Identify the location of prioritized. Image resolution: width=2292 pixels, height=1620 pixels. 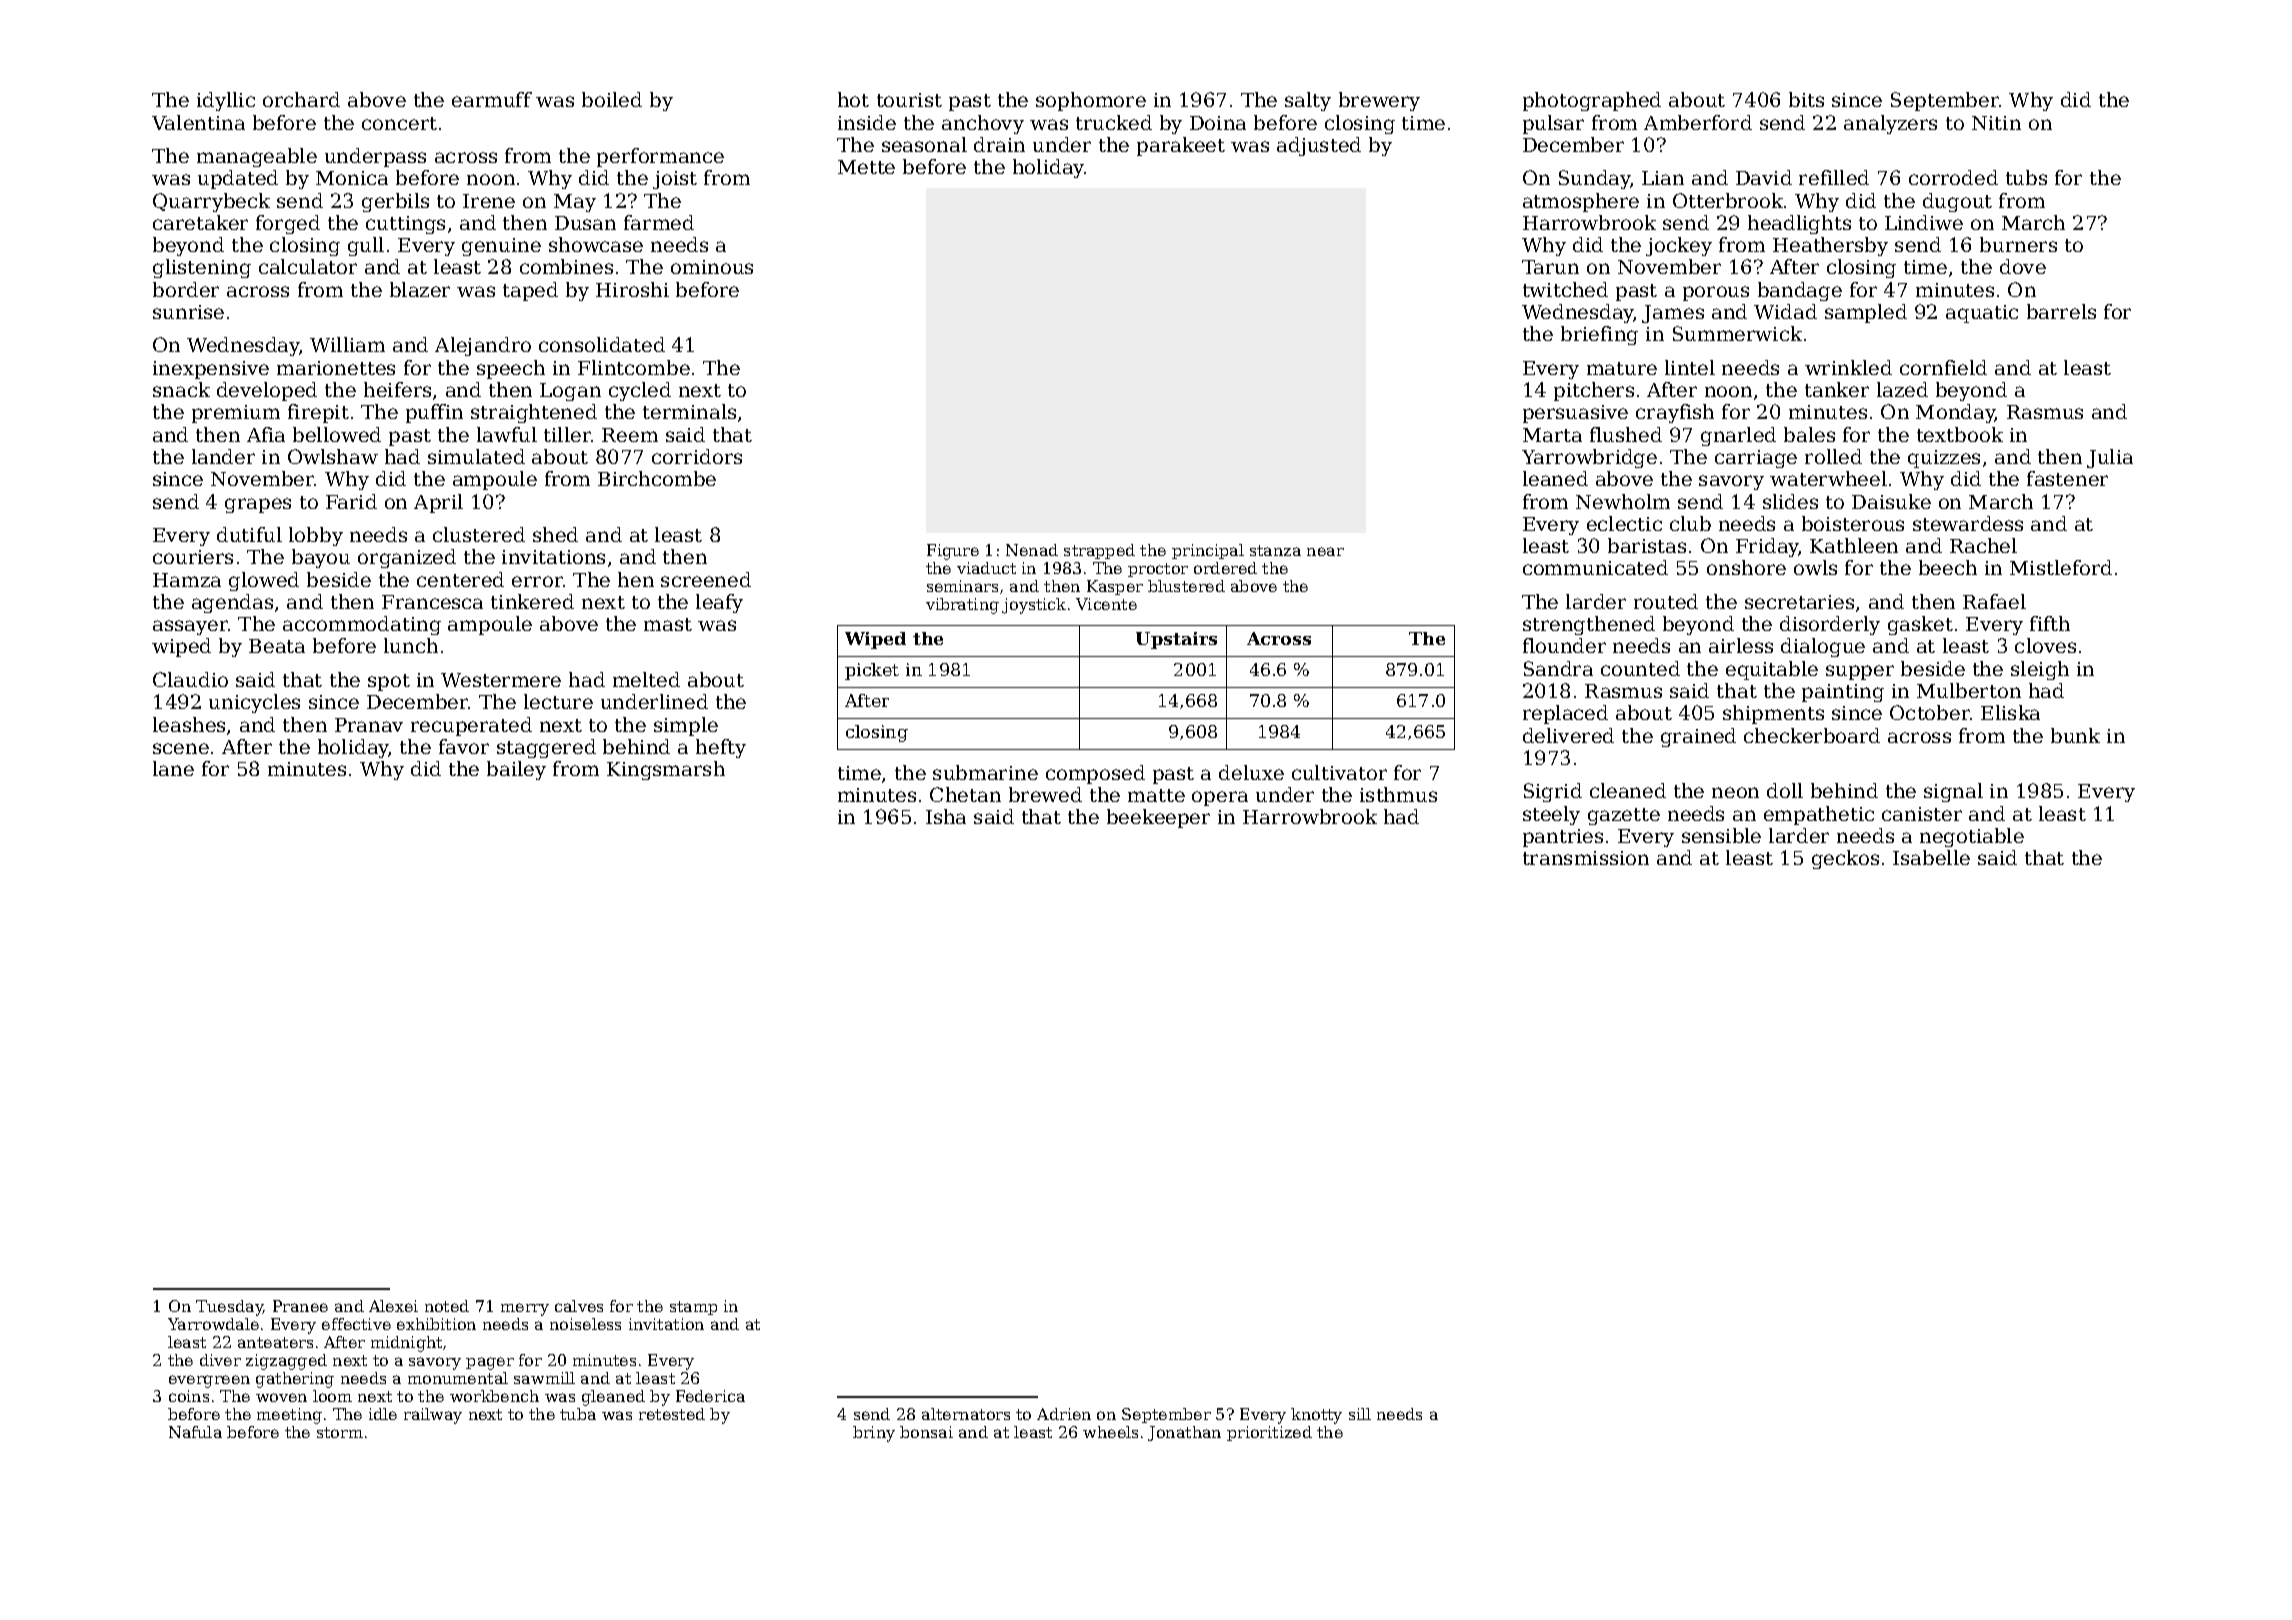
(1269, 1433).
